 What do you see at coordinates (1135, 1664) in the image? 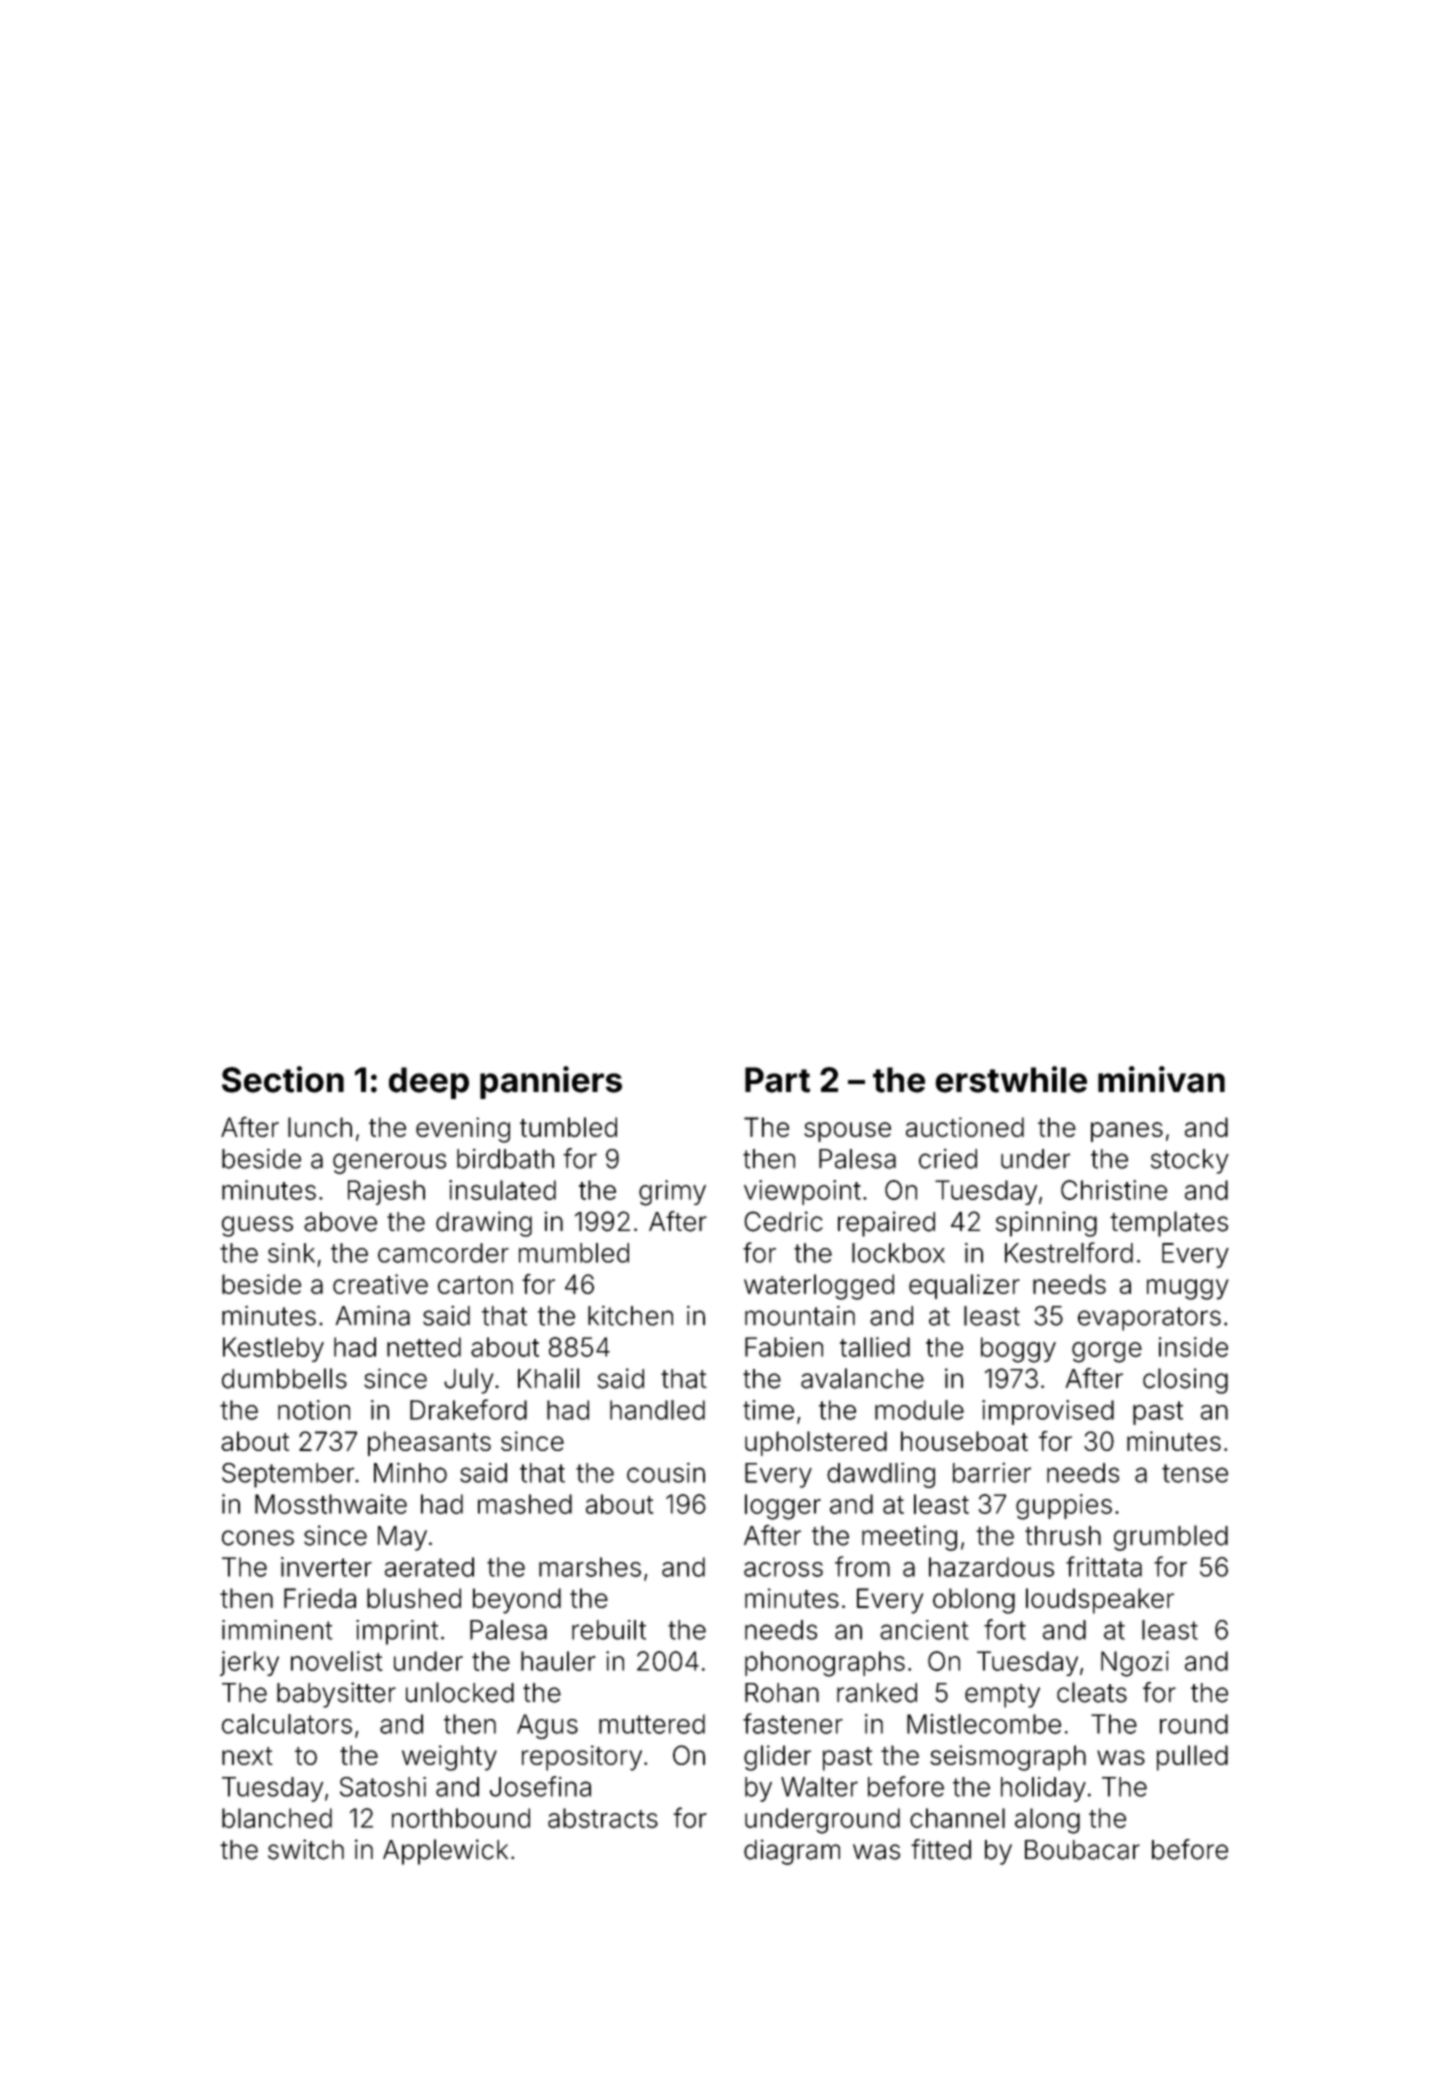
I see `Ngozi` at bounding box center [1135, 1664].
